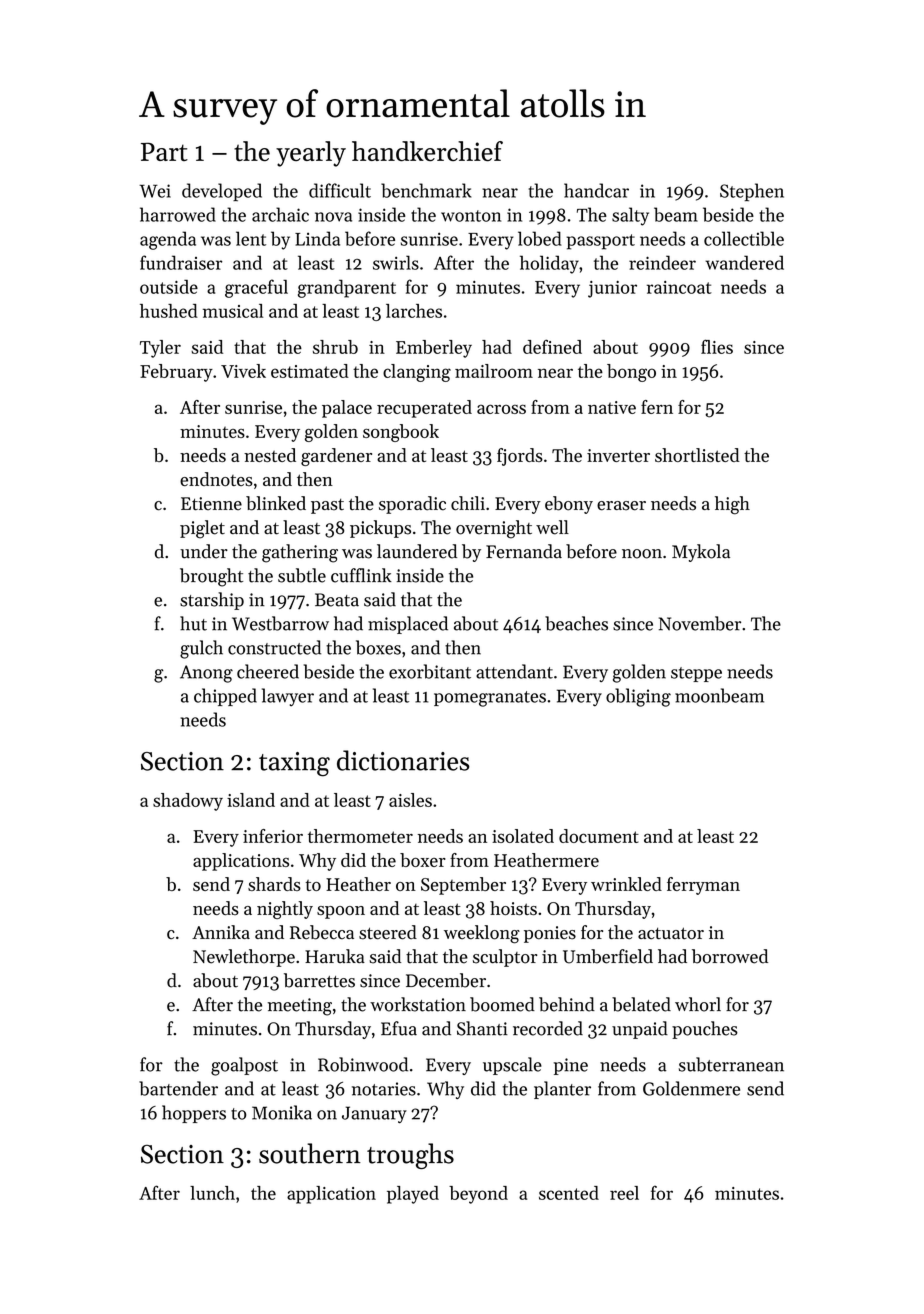 Image resolution: width=924 pixels, height=1314 pixels. Describe the element at coordinates (478, 1195) in the page. I see `beyond` at that location.
